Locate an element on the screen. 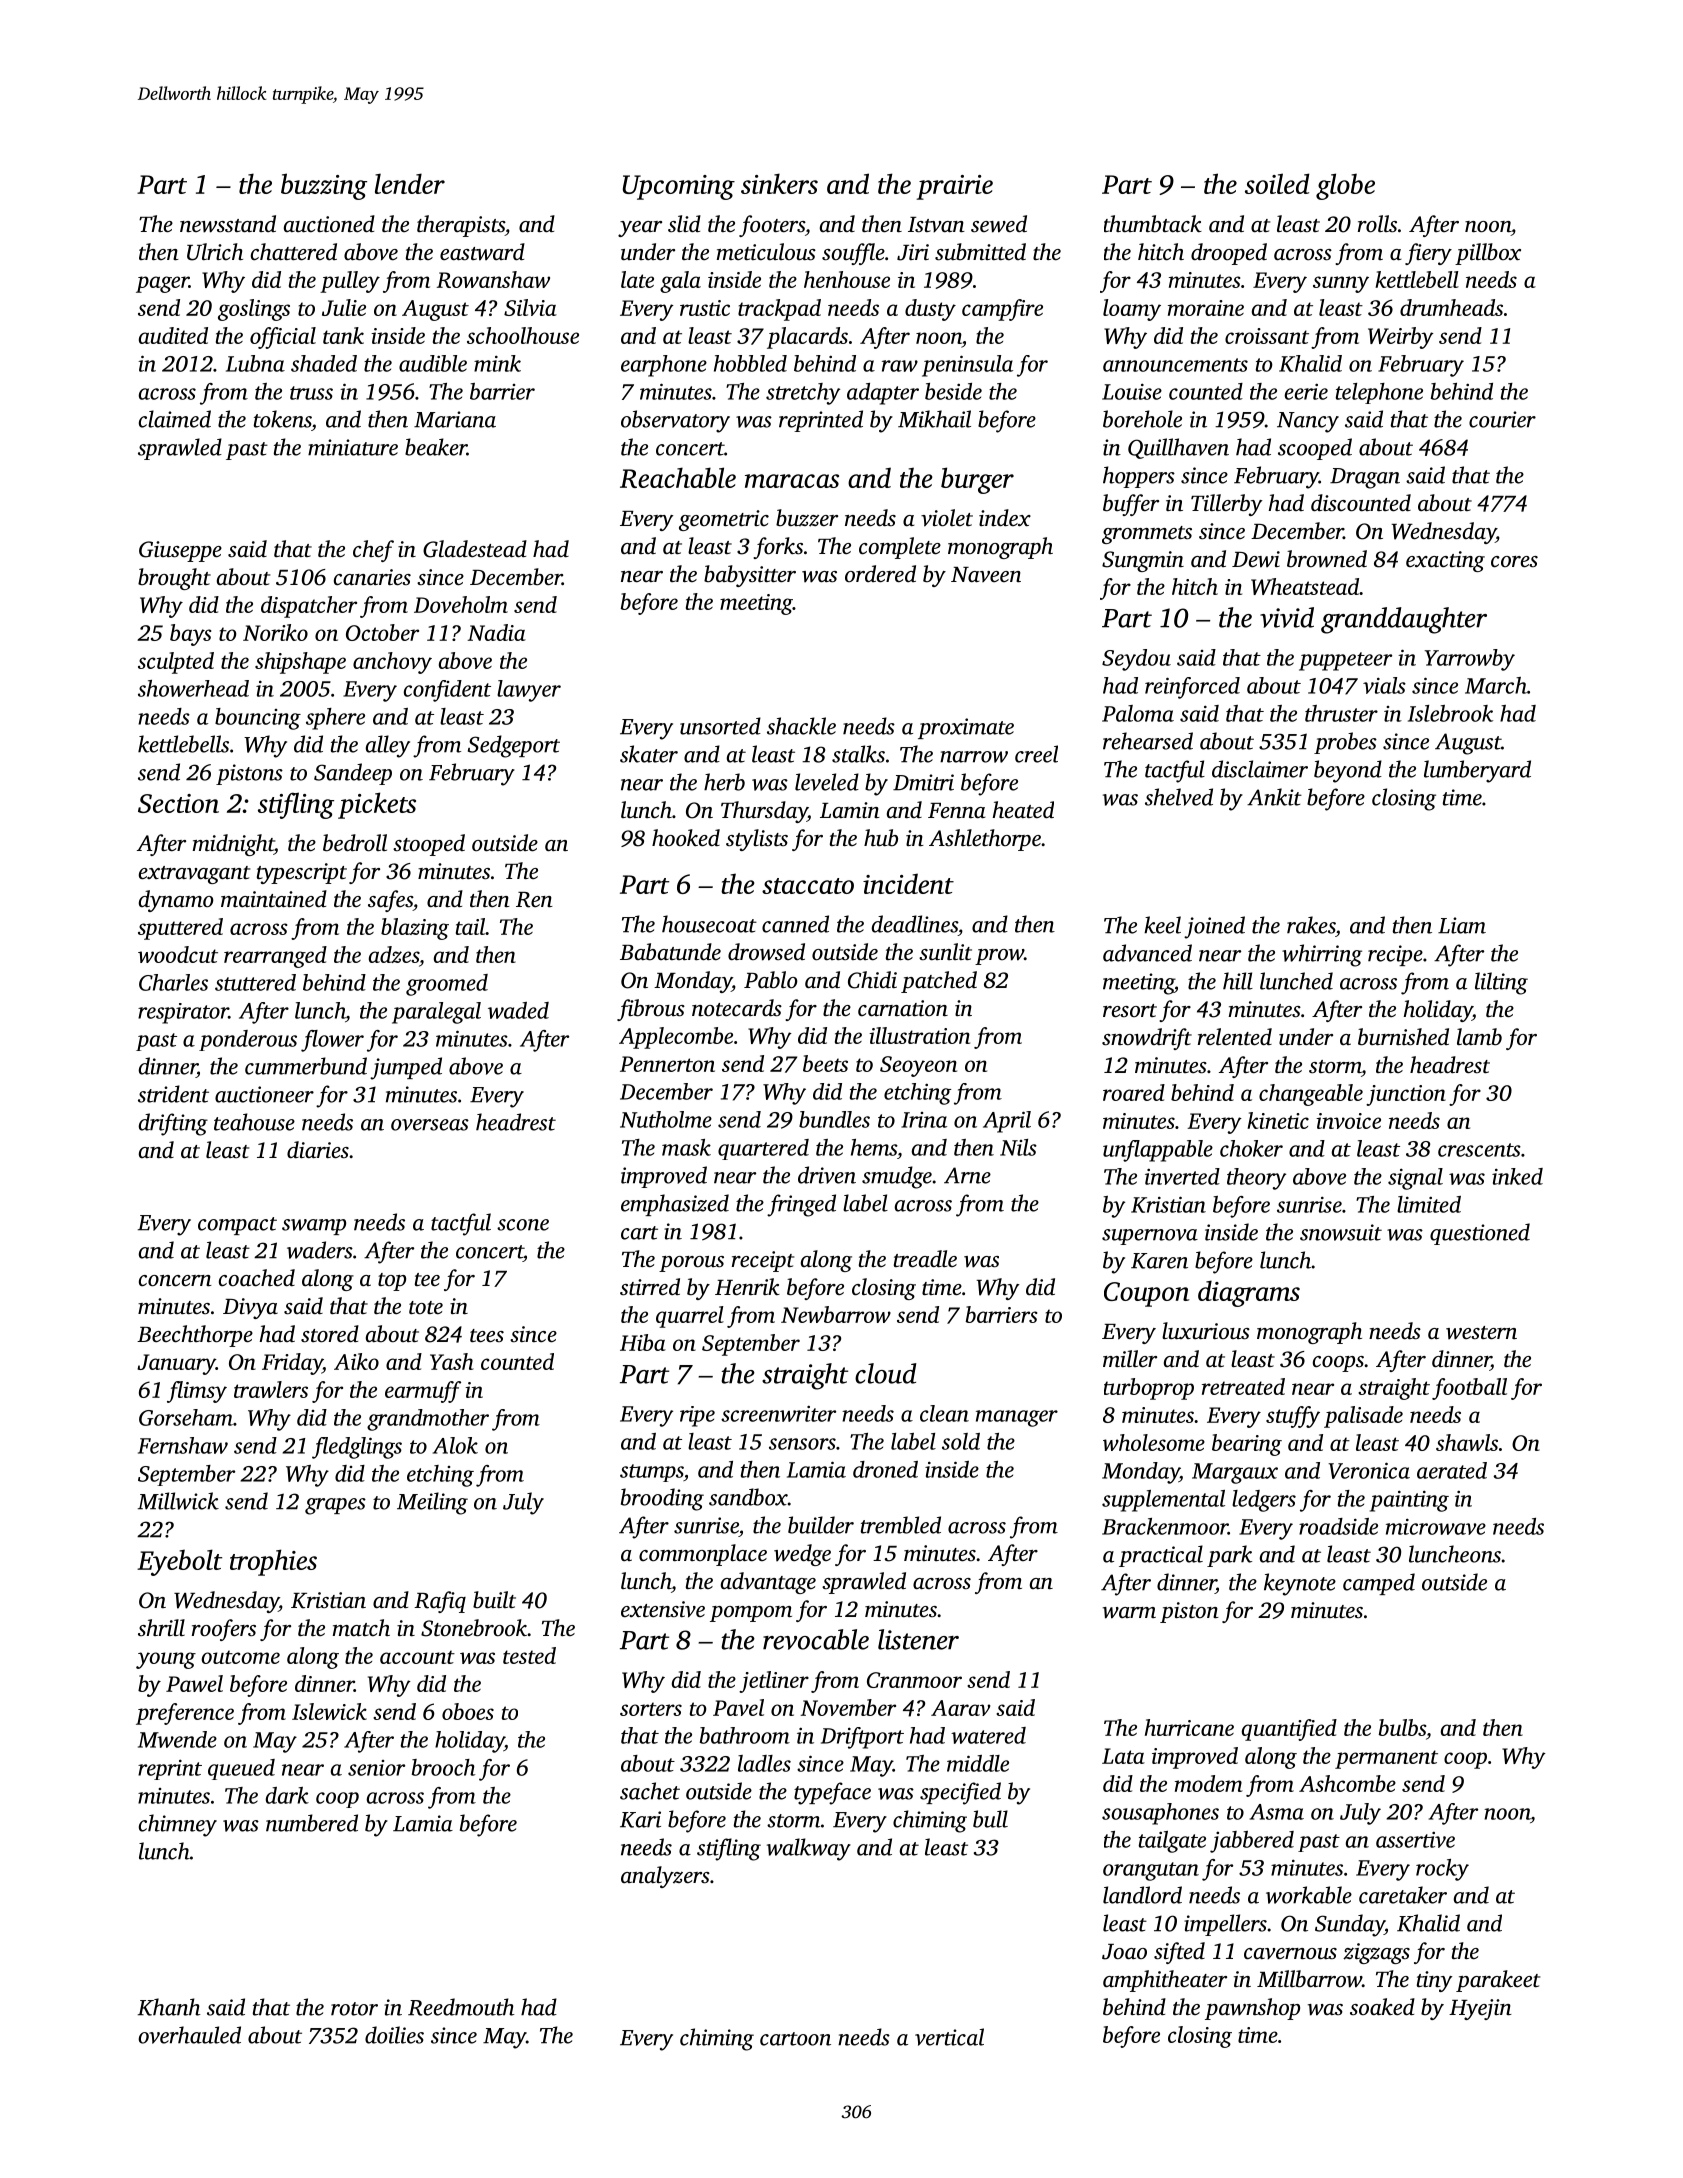  stretchy is located at coordinates (803, 394).
